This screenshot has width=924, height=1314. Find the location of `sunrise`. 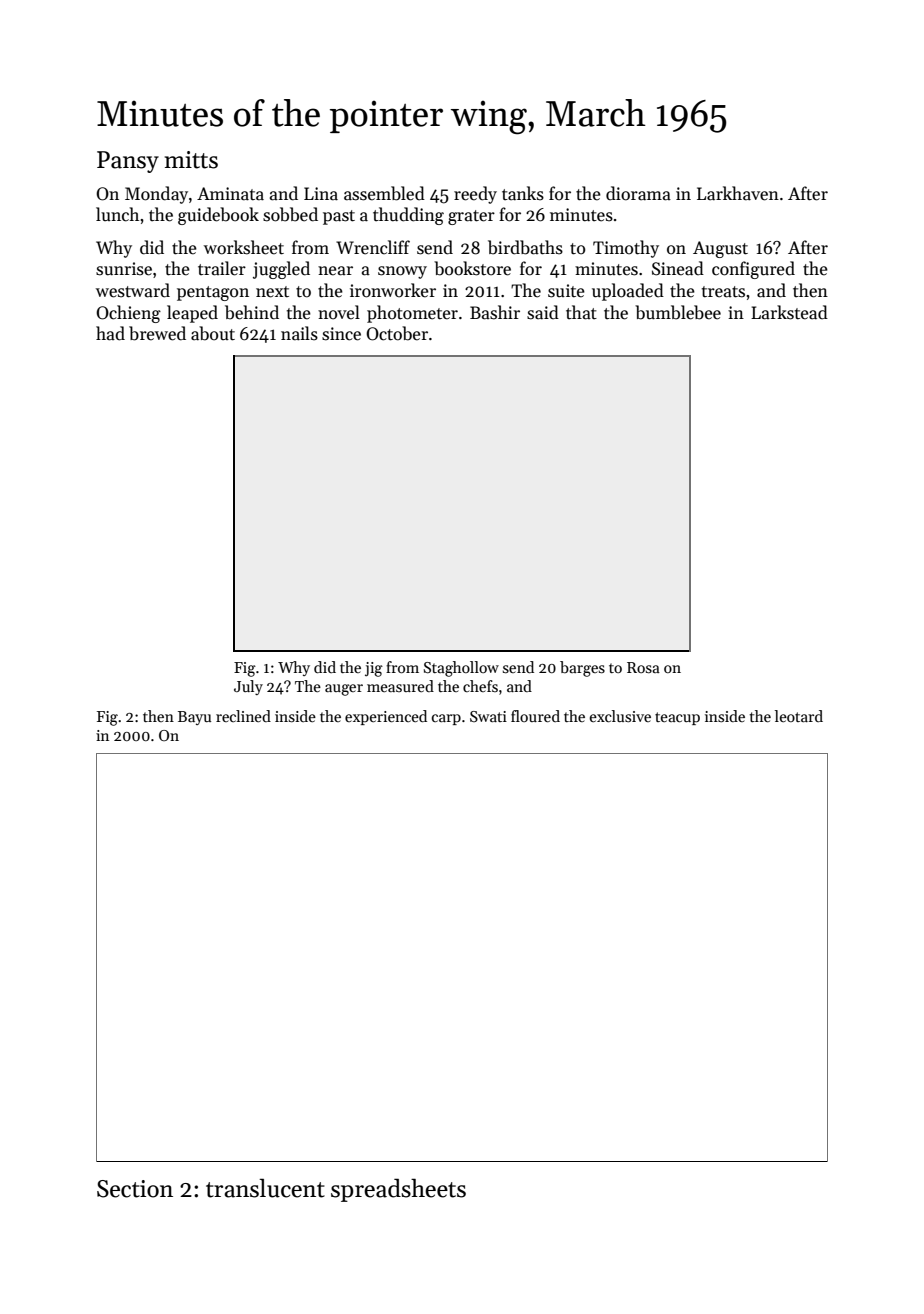

sunrise is located at coordinates (124, 269).
